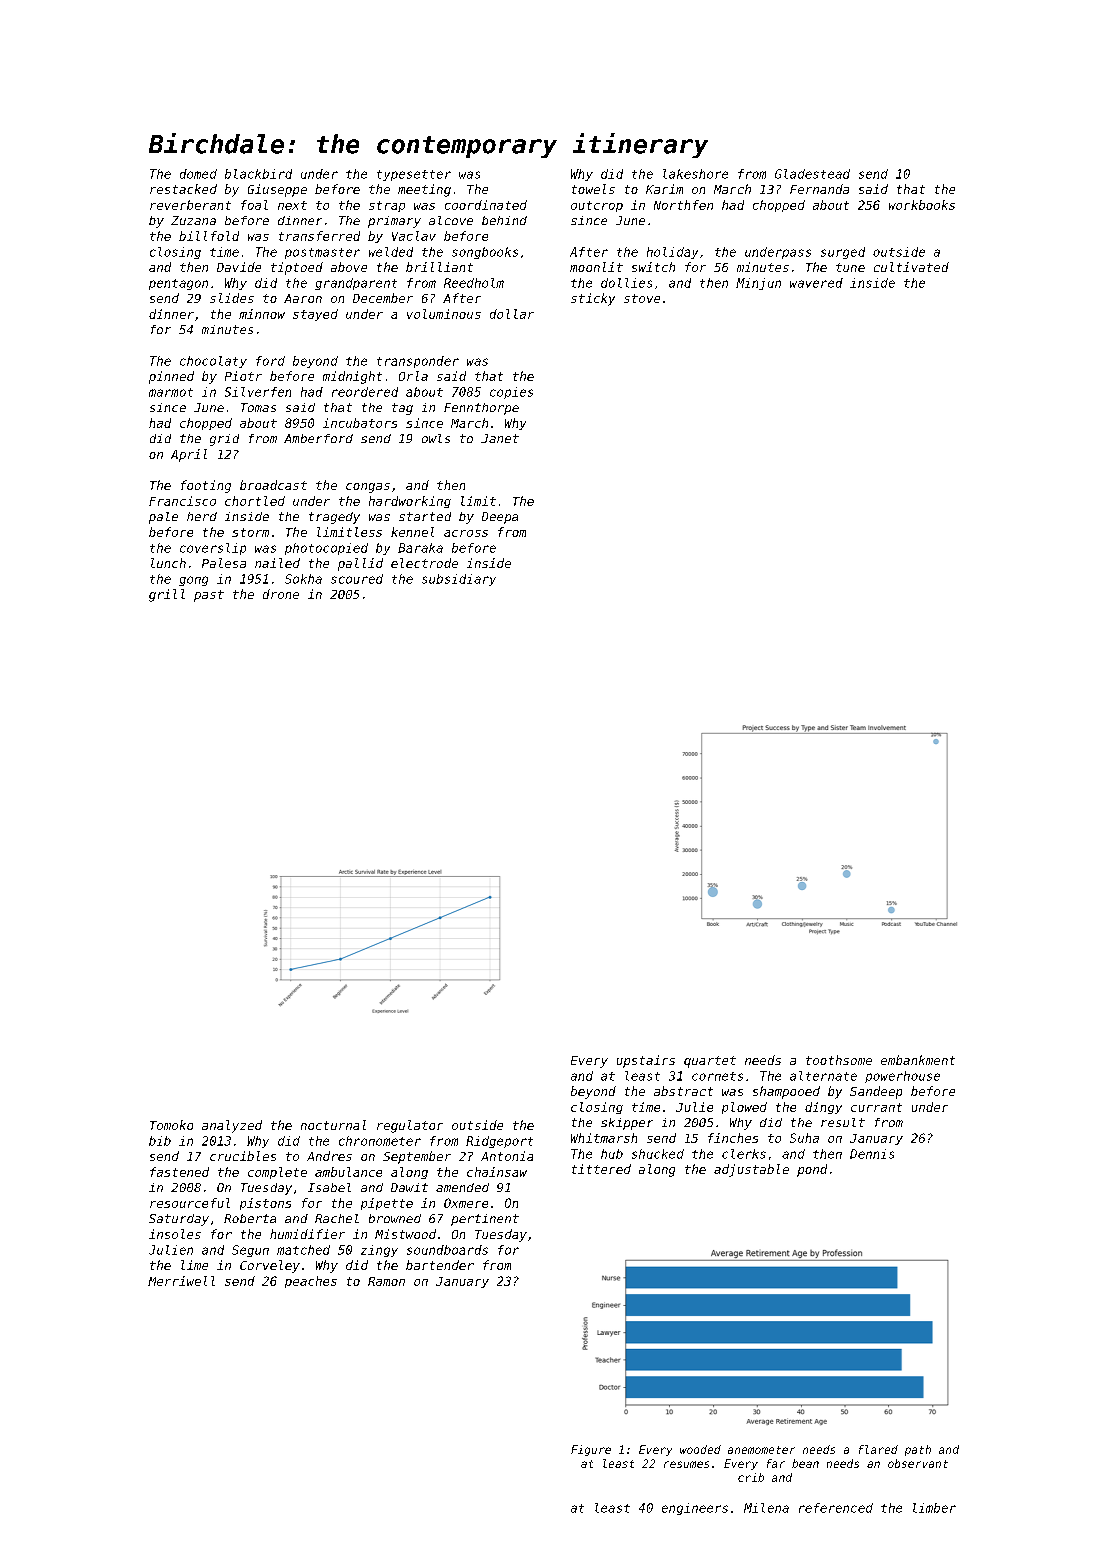  I want to click on adjustable, so click(751, 1170).
